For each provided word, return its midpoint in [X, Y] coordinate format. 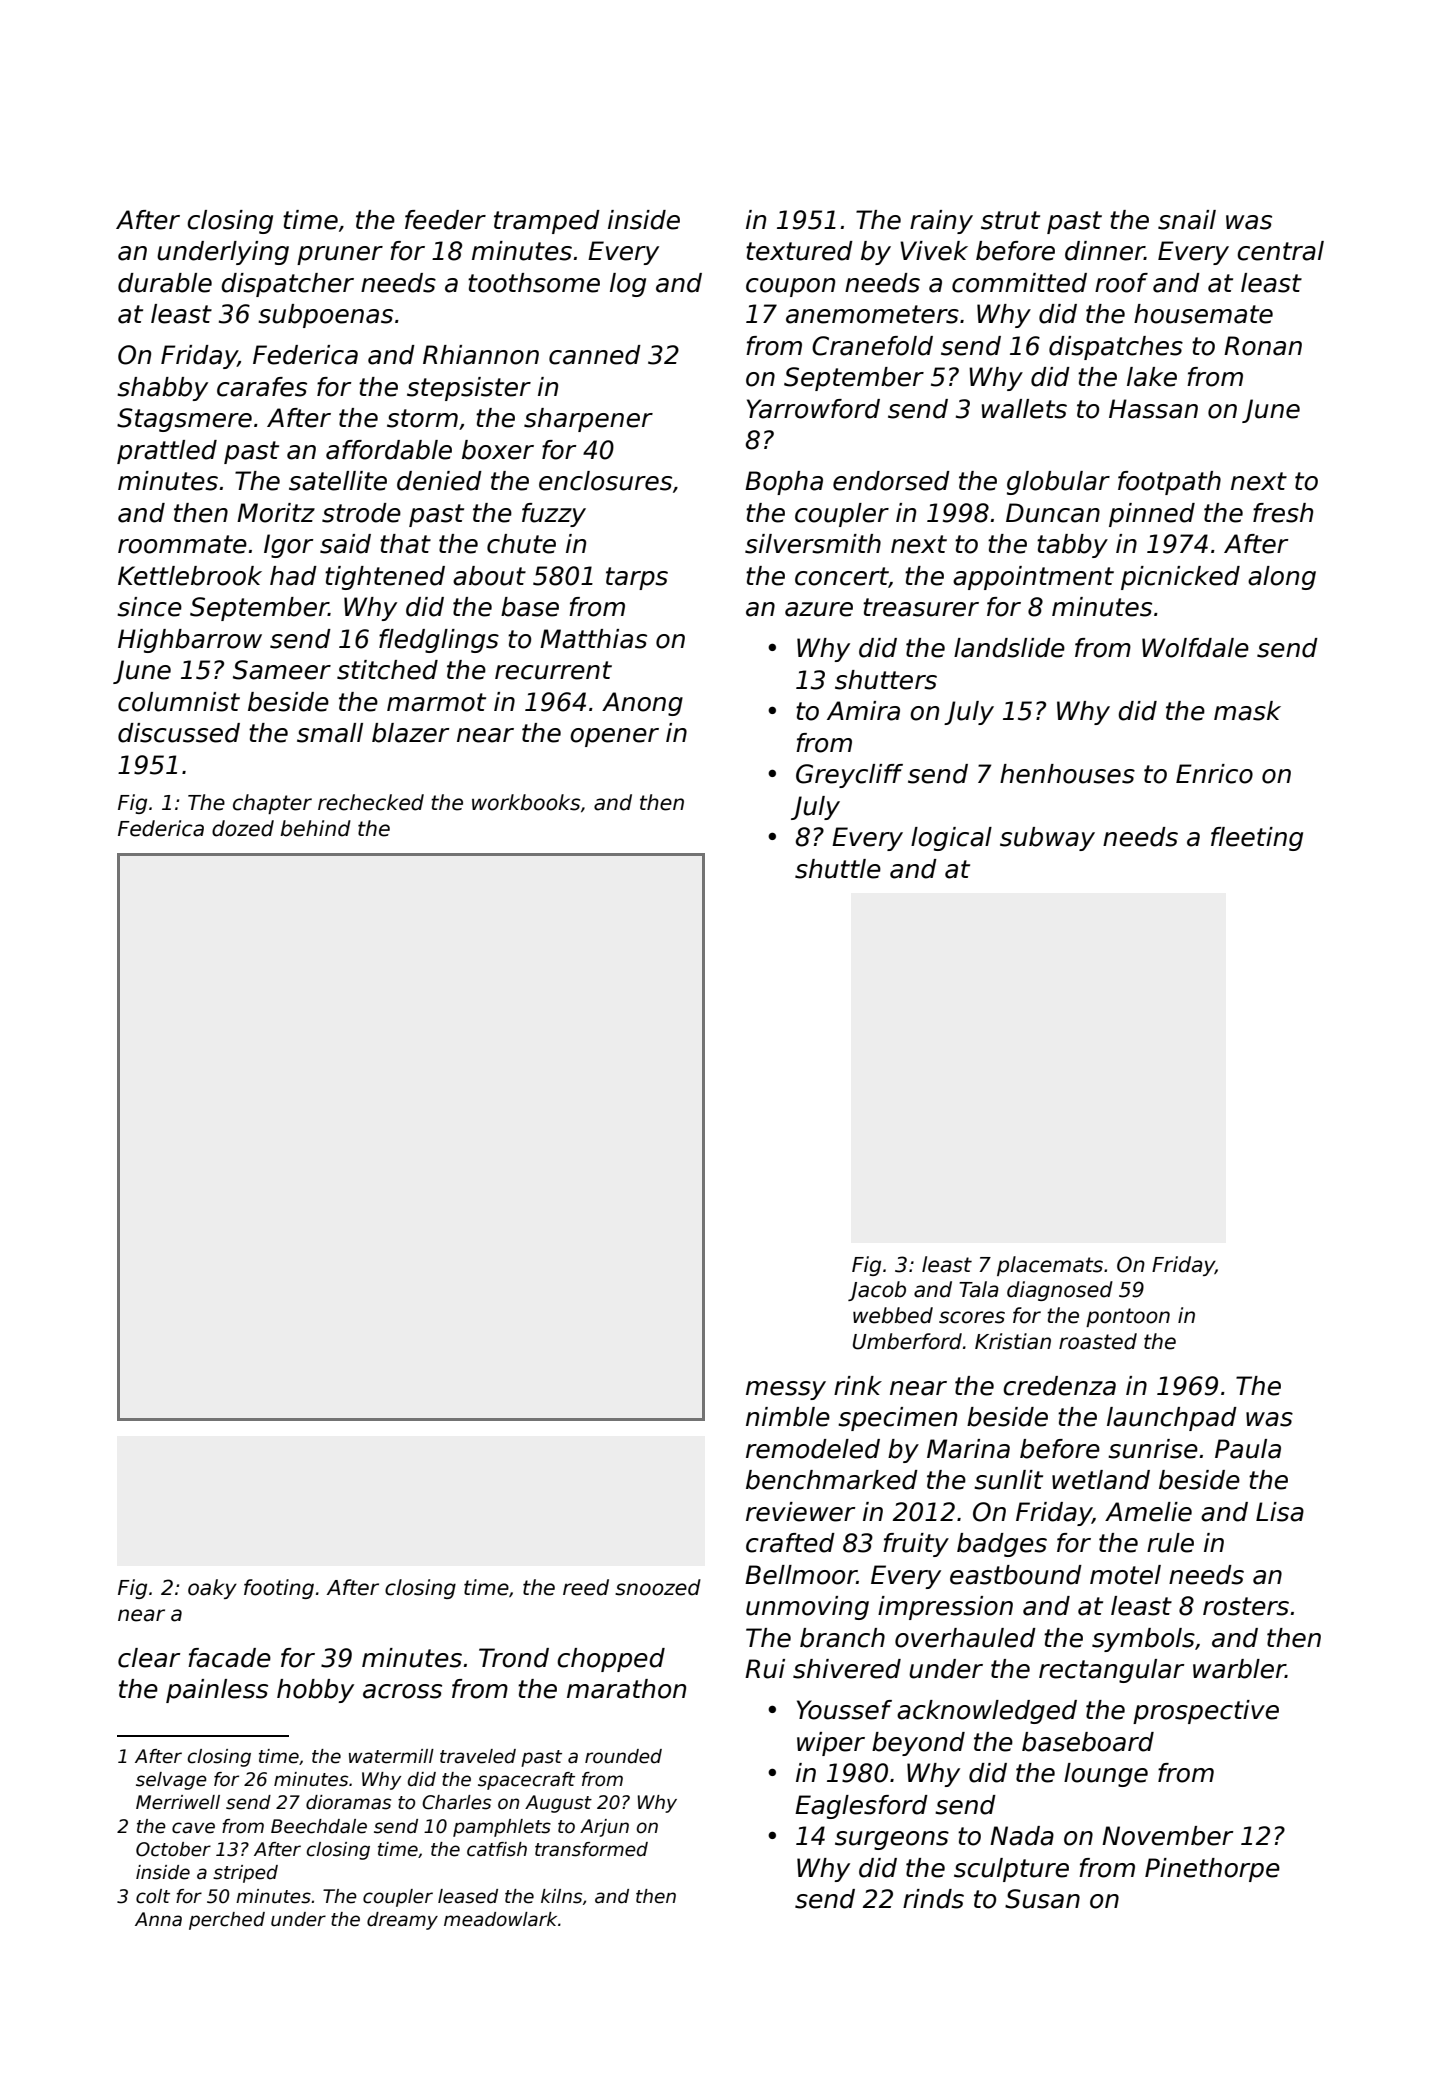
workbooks [526, 802]
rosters [1246, 1606]
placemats [1050, 1266]
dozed [243, 828]
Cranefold [872, 346]
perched [227, 1921]
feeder [445, 220]
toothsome [534, 283]
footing [279, 1589]
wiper [831, 1744]
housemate [1203, 314]
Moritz [276, 513]
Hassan [1153, 409]
